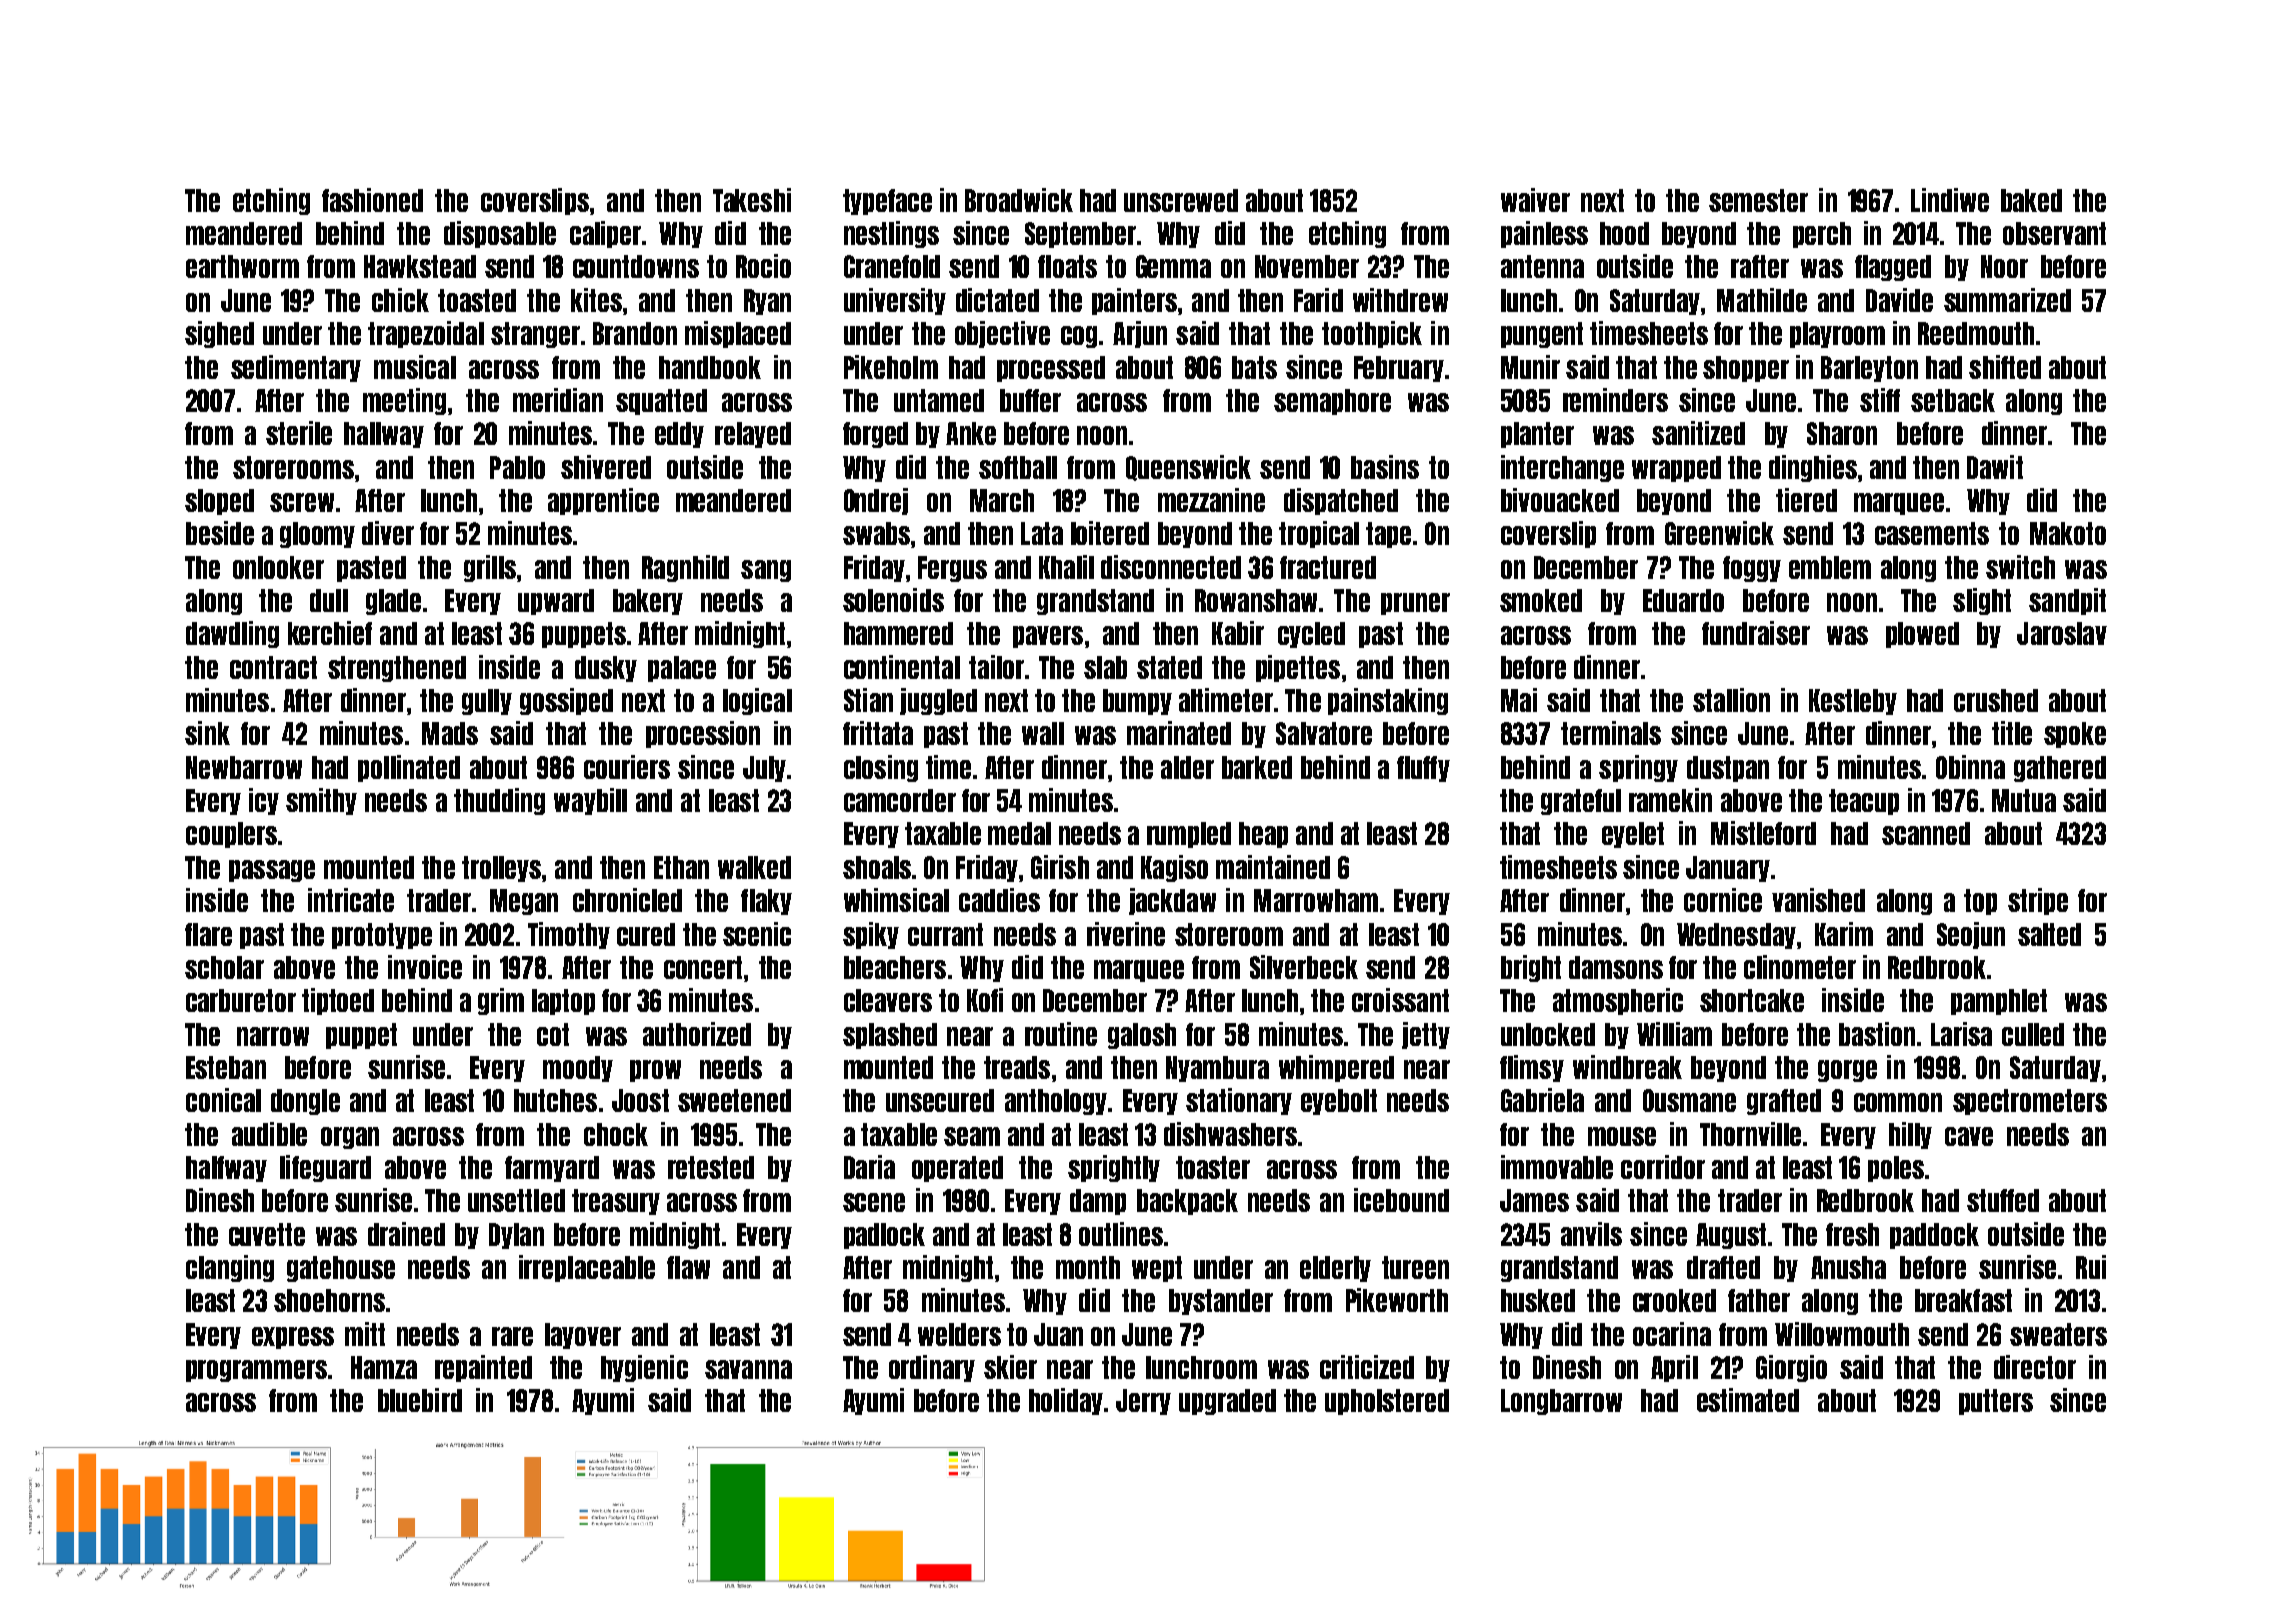  Describe the element at coordinates (1532, 1068) in the page. I see `flimsy` at that location.
